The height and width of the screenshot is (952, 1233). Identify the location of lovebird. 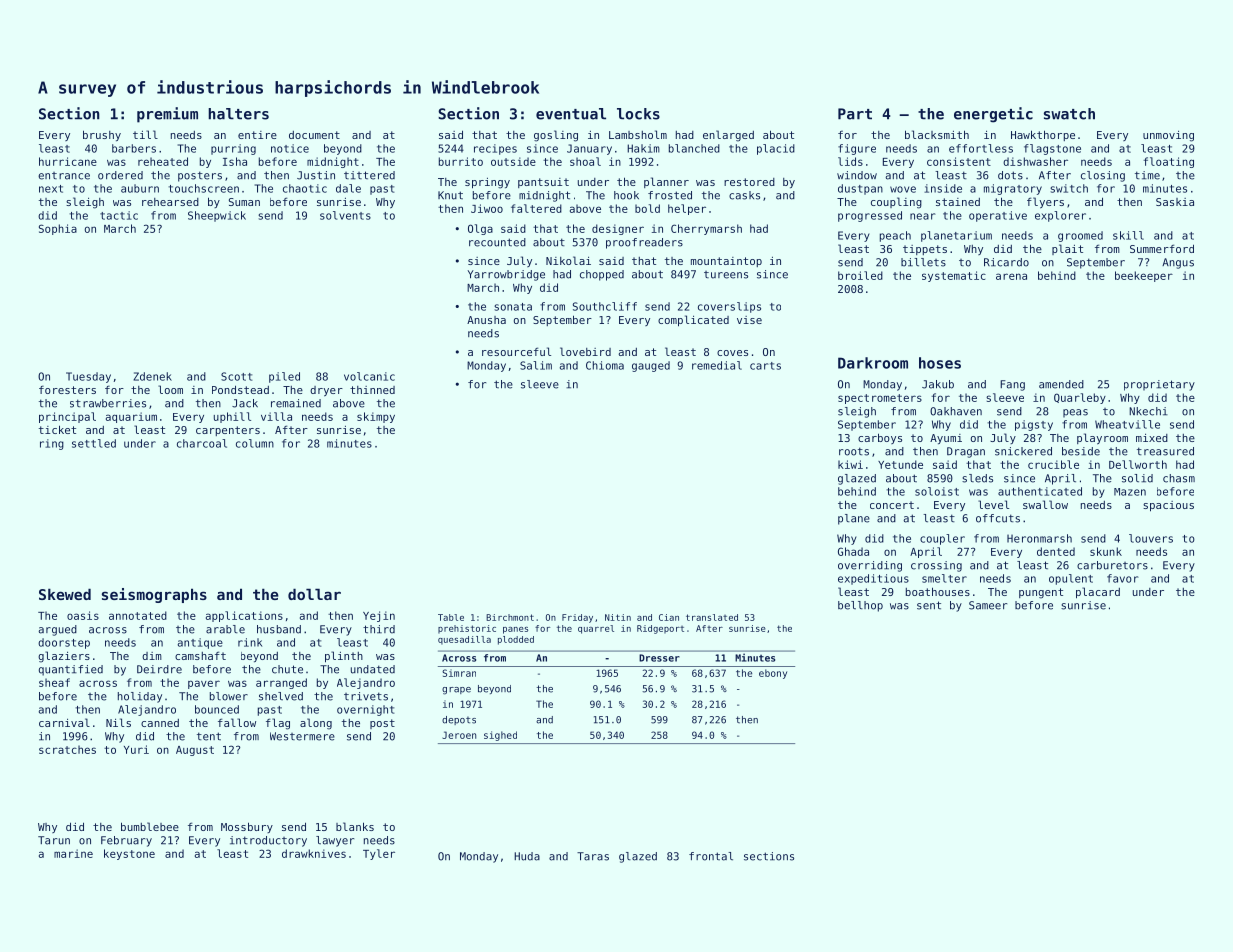
(585, 351).
